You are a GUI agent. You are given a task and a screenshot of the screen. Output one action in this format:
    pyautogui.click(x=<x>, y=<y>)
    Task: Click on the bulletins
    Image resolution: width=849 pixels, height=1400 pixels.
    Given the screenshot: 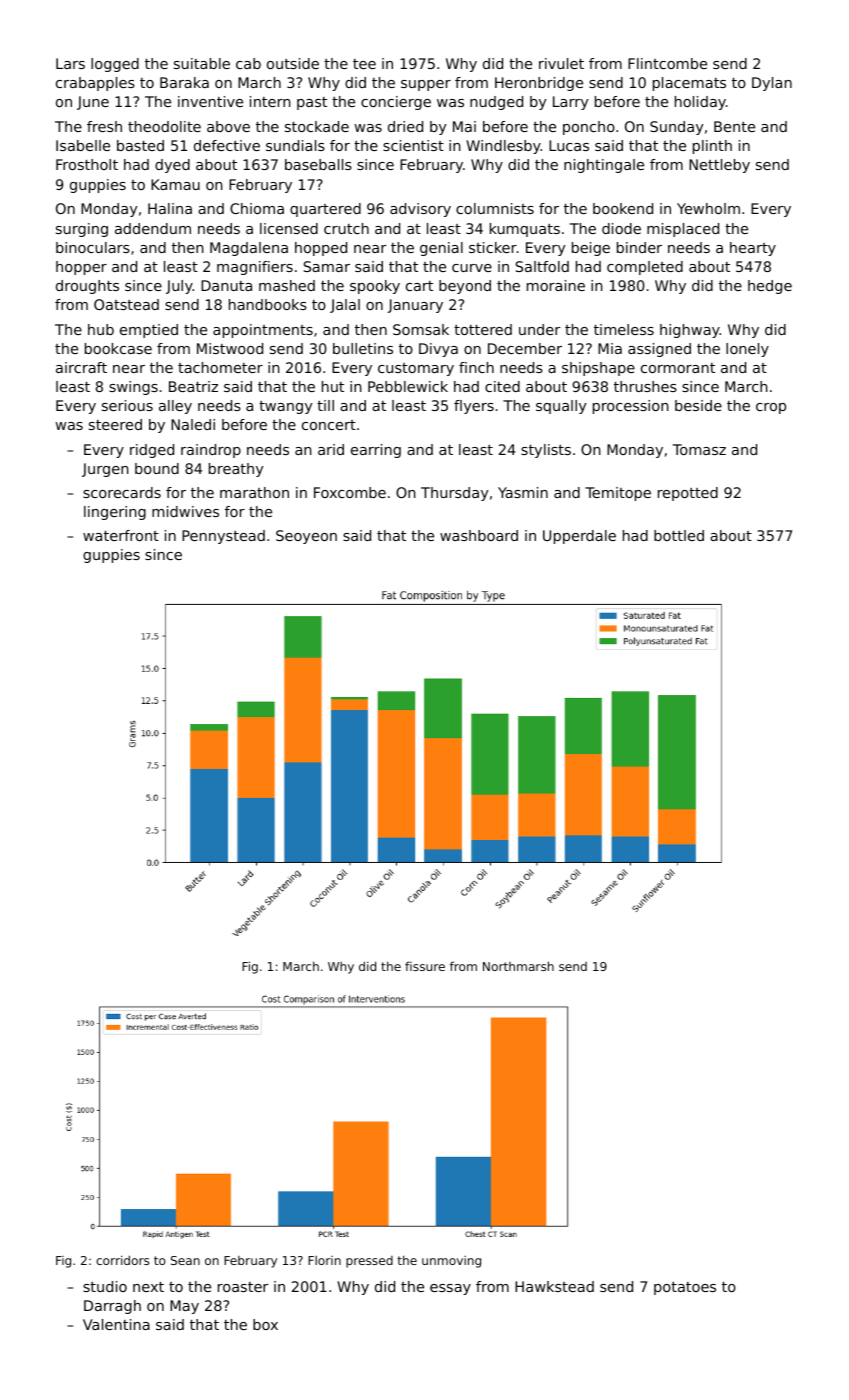 What is the action you would take?
    pyautogui.click(x=363, y=348)
